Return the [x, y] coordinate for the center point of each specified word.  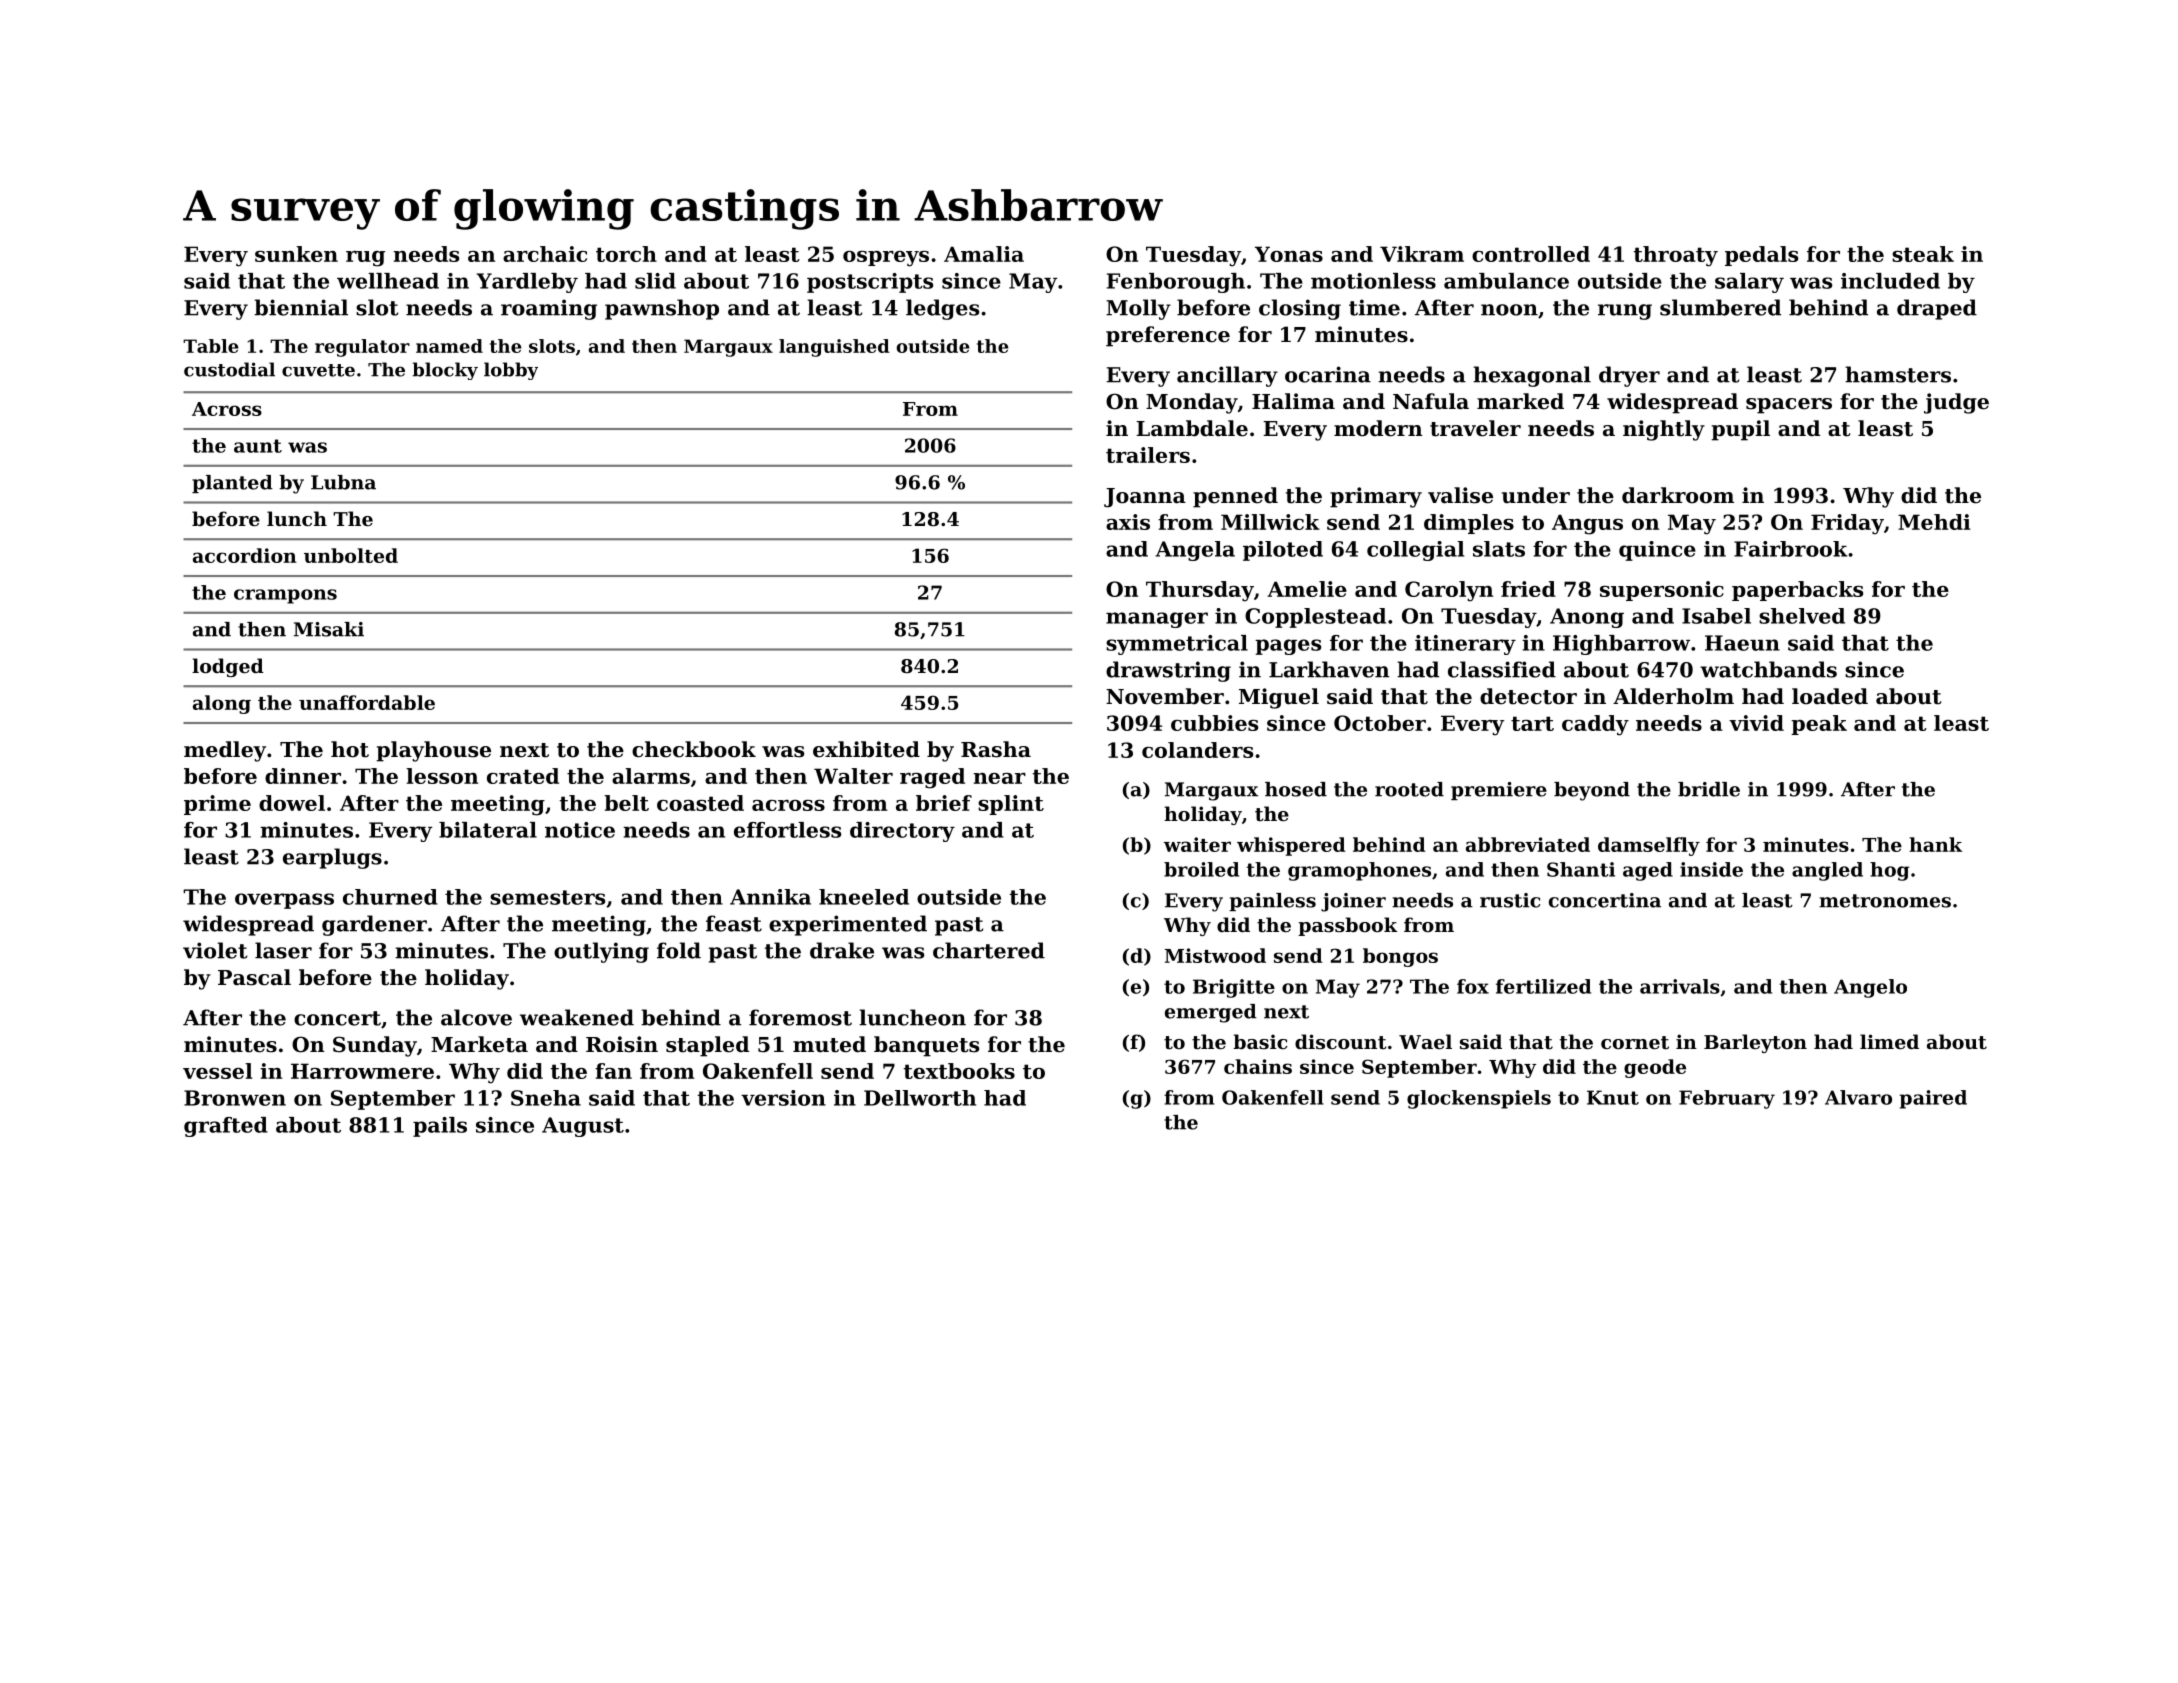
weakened [577, 1017]
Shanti [1581, 869]
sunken [296, 254]
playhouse [433, 751]
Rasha [996, 749]
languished [834, 348]
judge [1956, 403]
